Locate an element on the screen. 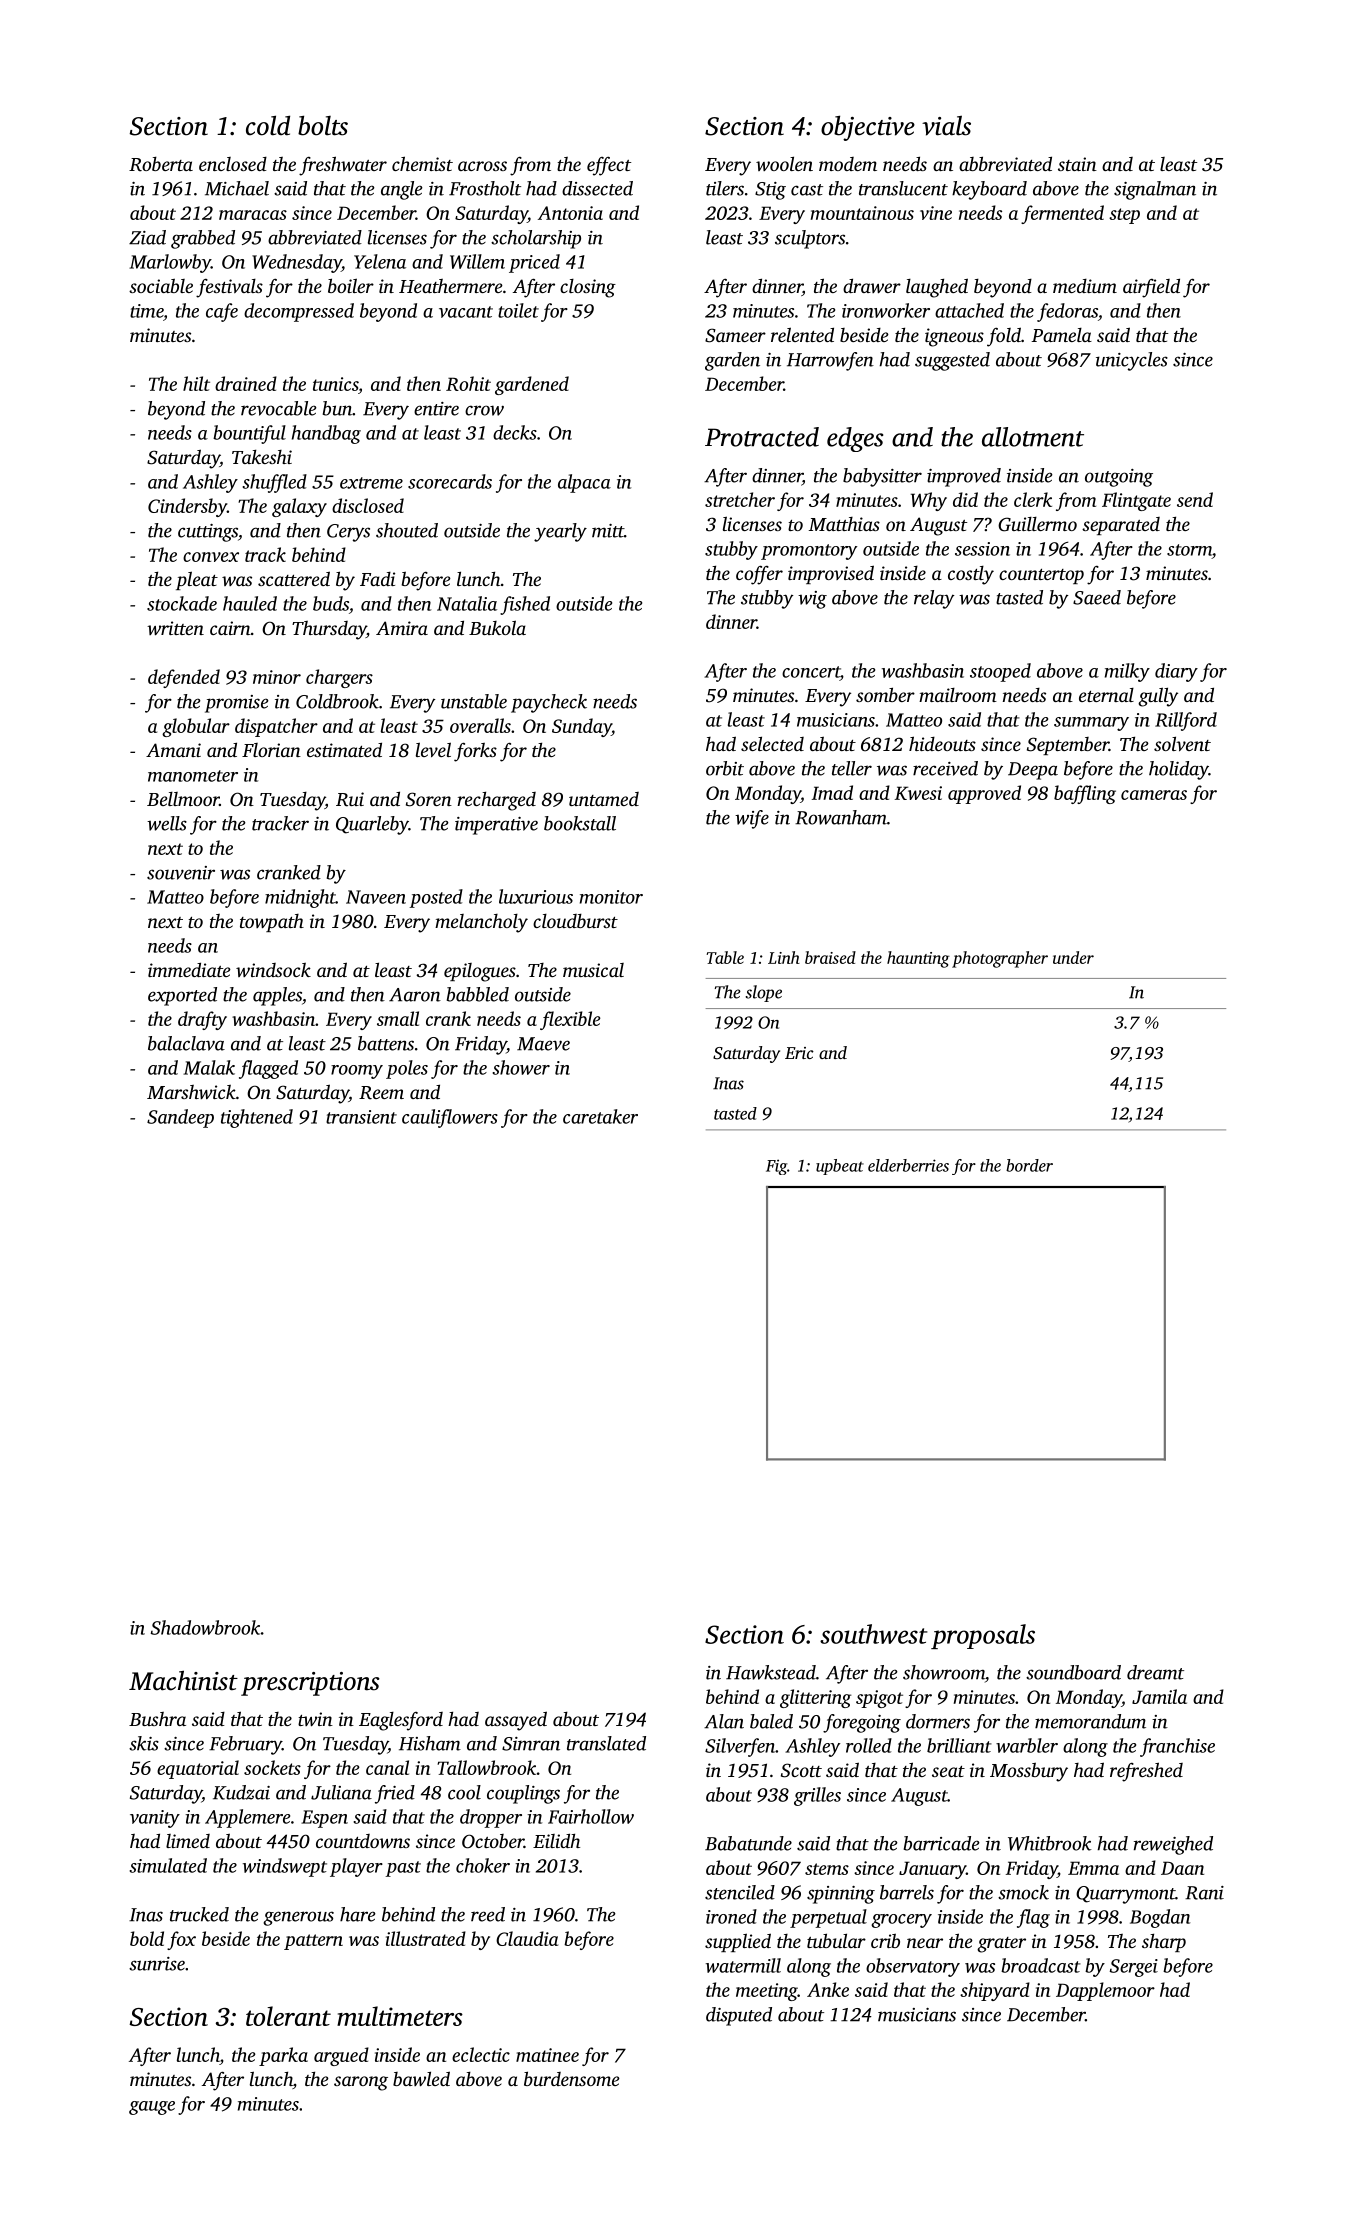  Fig is located at coordinates (776, 1167).
